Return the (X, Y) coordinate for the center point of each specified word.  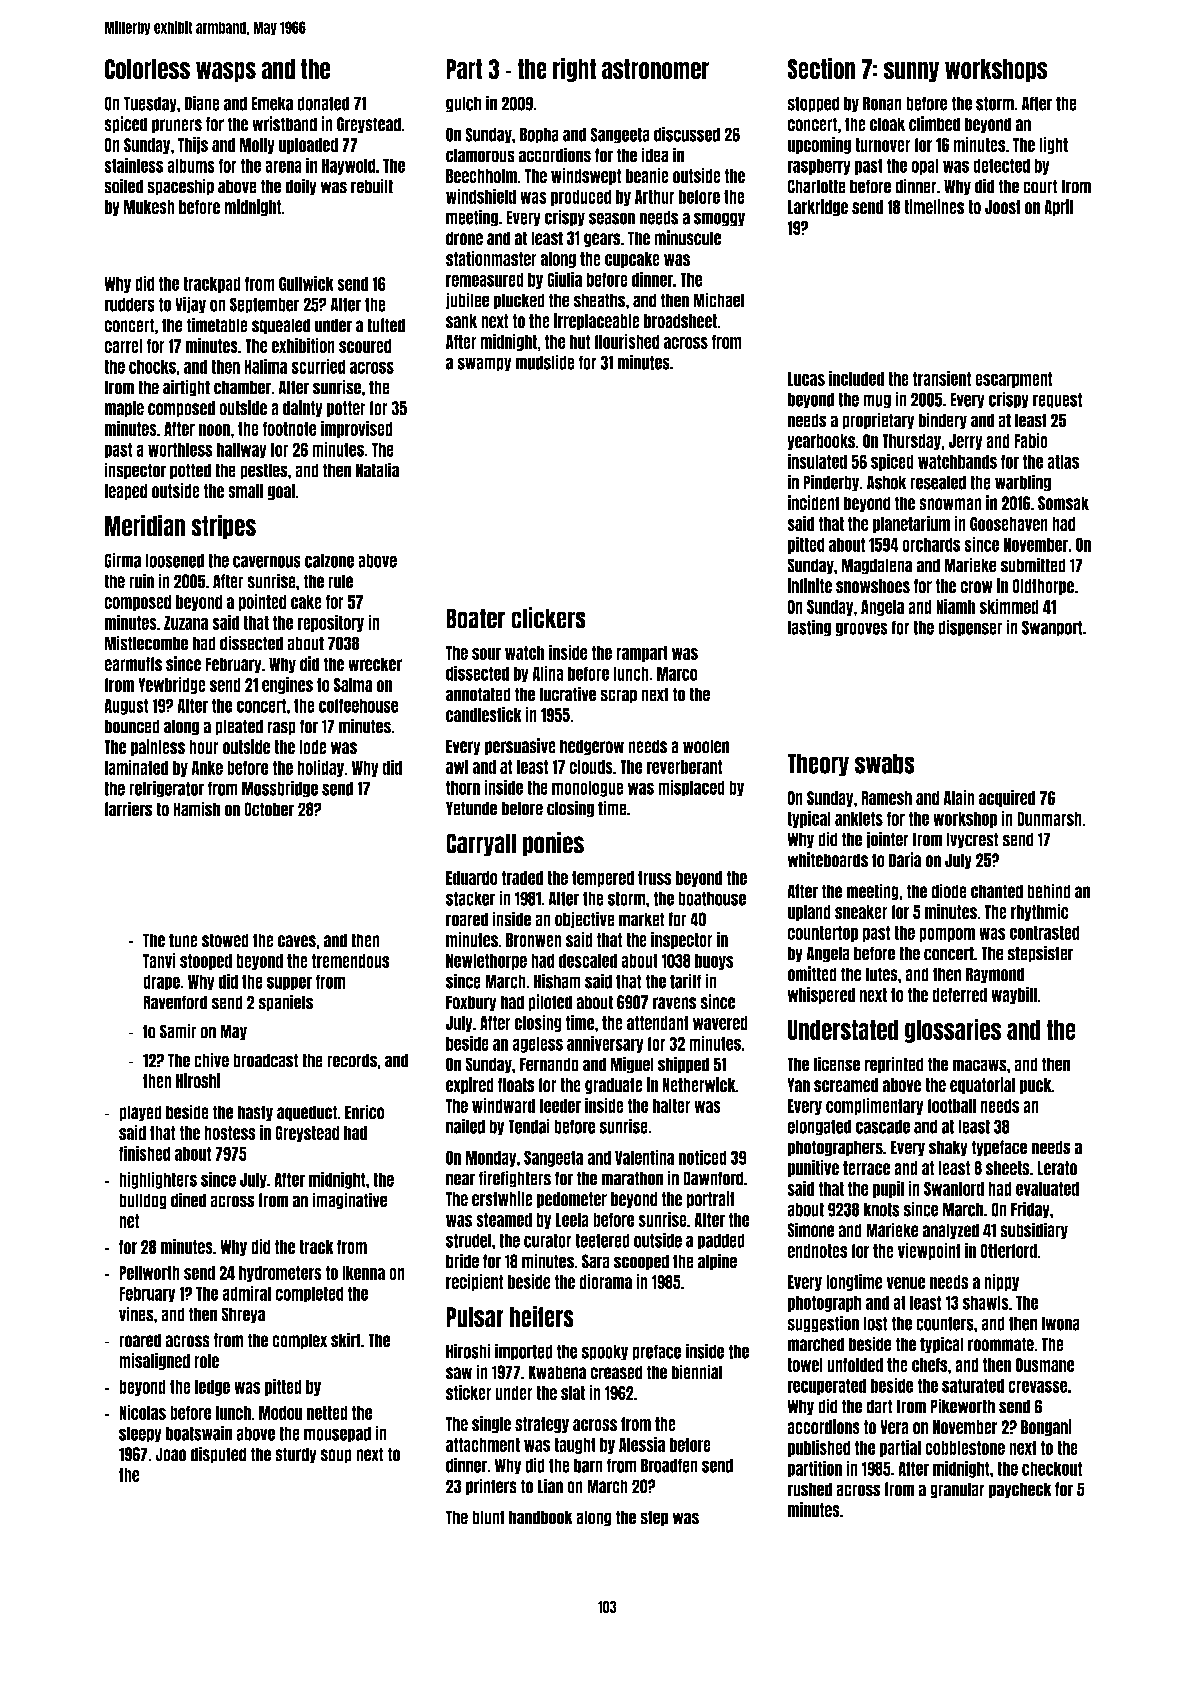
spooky (604, 1352)
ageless (537, 1045)
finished (145, 1153)
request (1057, 400)
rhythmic (1040, 912)
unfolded (855, 1365)
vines (136, 1314)
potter (346, 409)
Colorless (147, 69)
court (1040, 186)
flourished (627, 341)
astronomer (656, 69)
